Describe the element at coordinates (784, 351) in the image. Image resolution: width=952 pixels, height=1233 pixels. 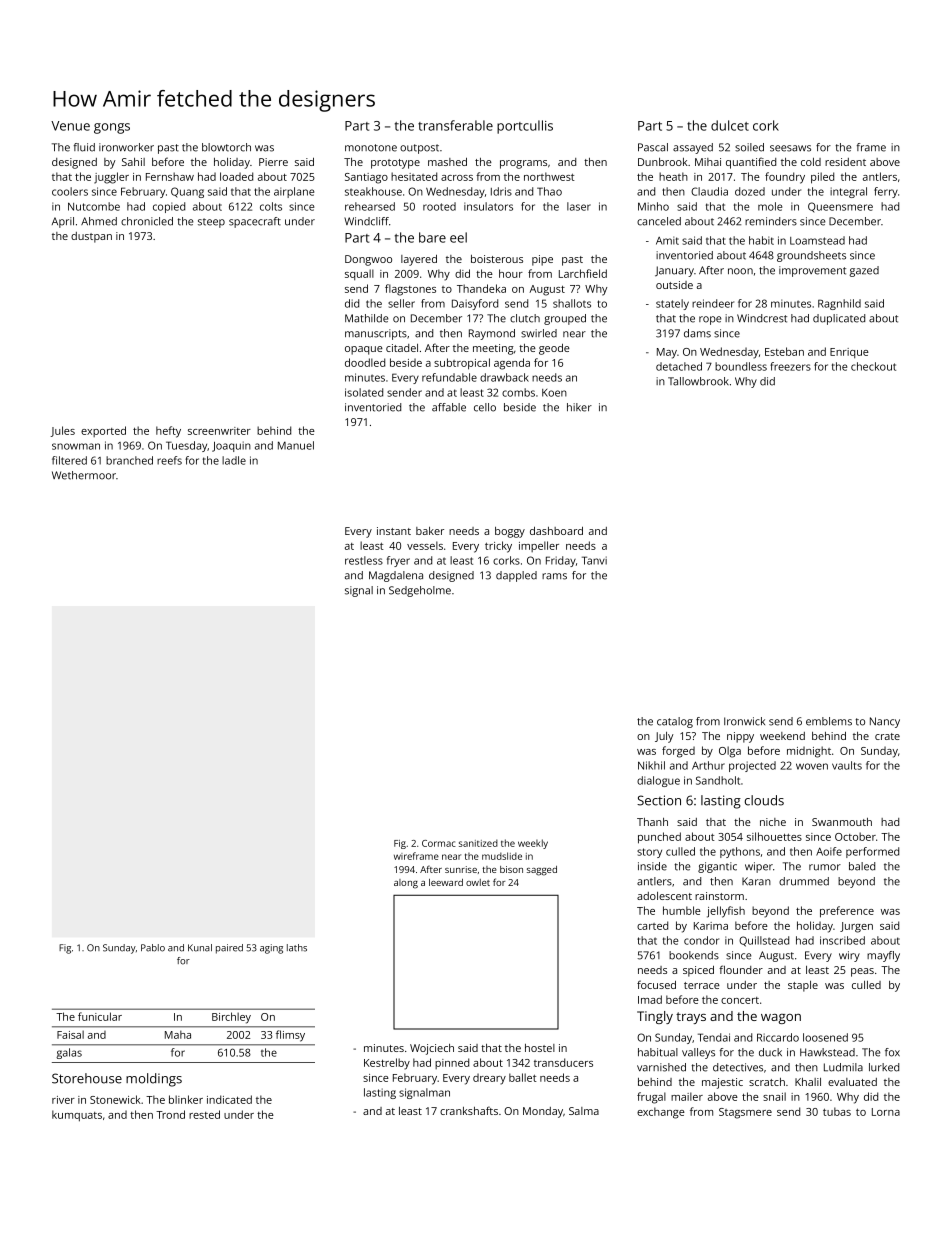
I see `Esteban` at that location.
